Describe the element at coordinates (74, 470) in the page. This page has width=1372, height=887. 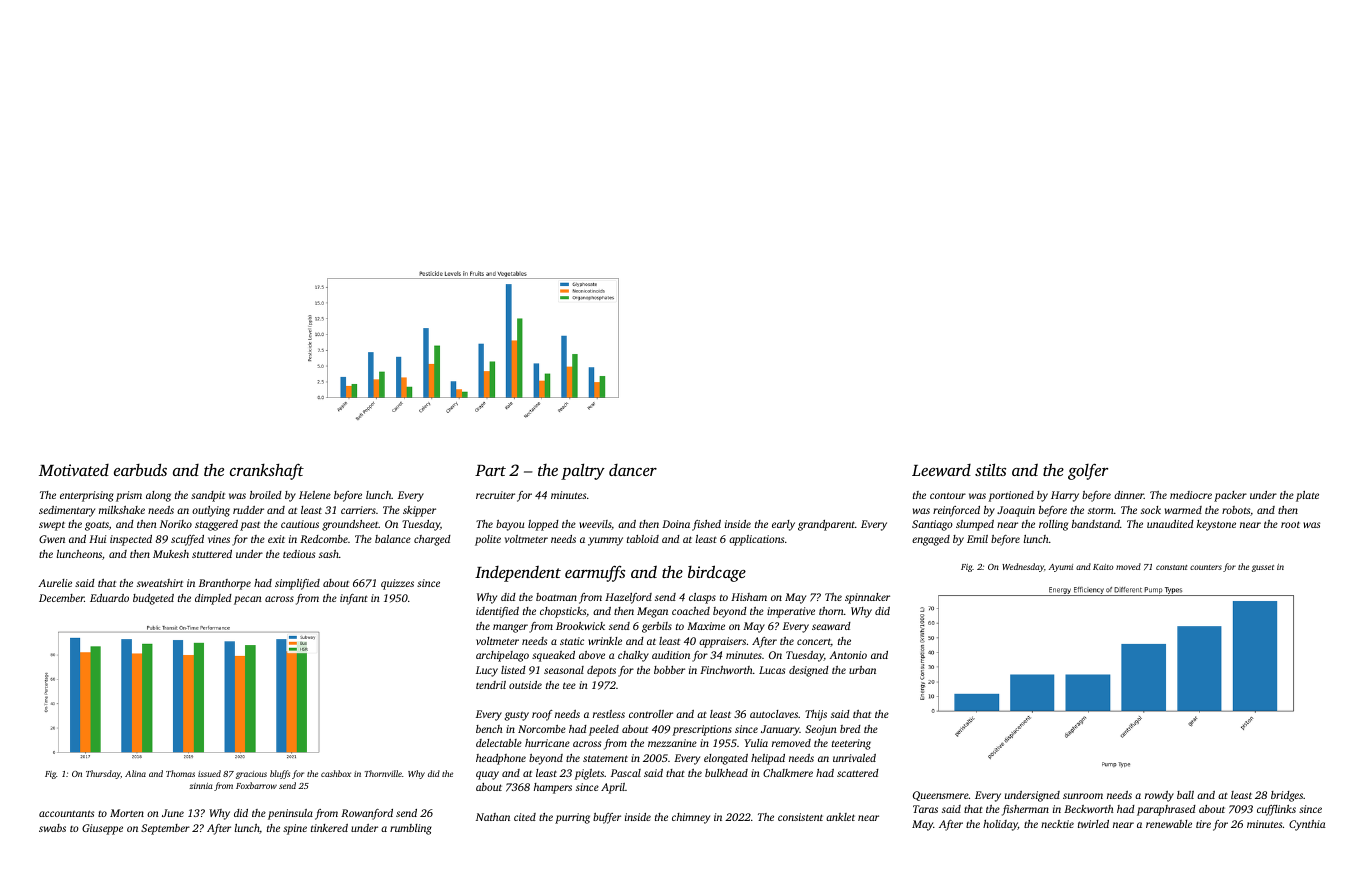
I see `Motivated` at that location.
